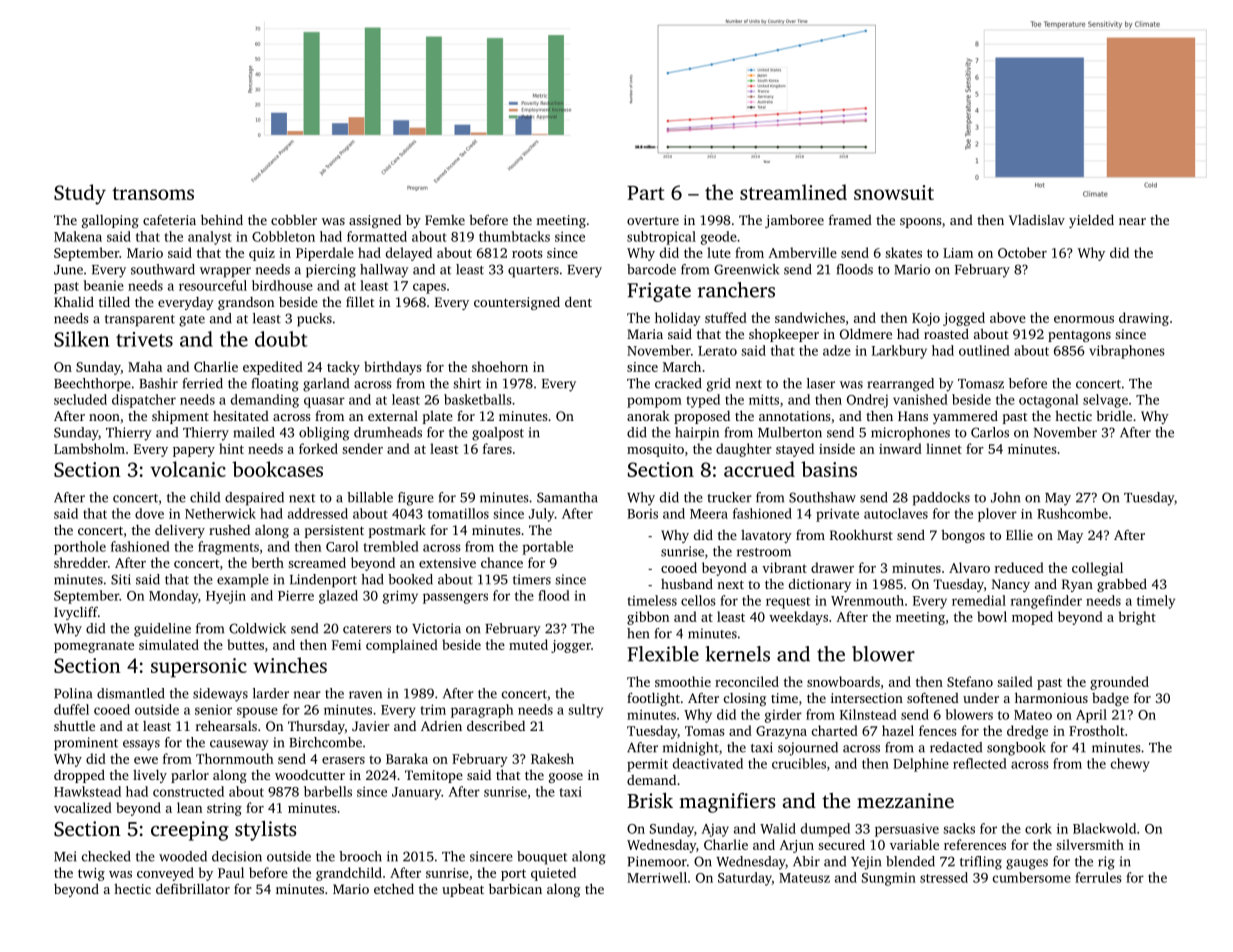 This document has height=952, width=1233. Describe the element at coordinates (1144, 319) in the document. I see `drawing` at that location.
